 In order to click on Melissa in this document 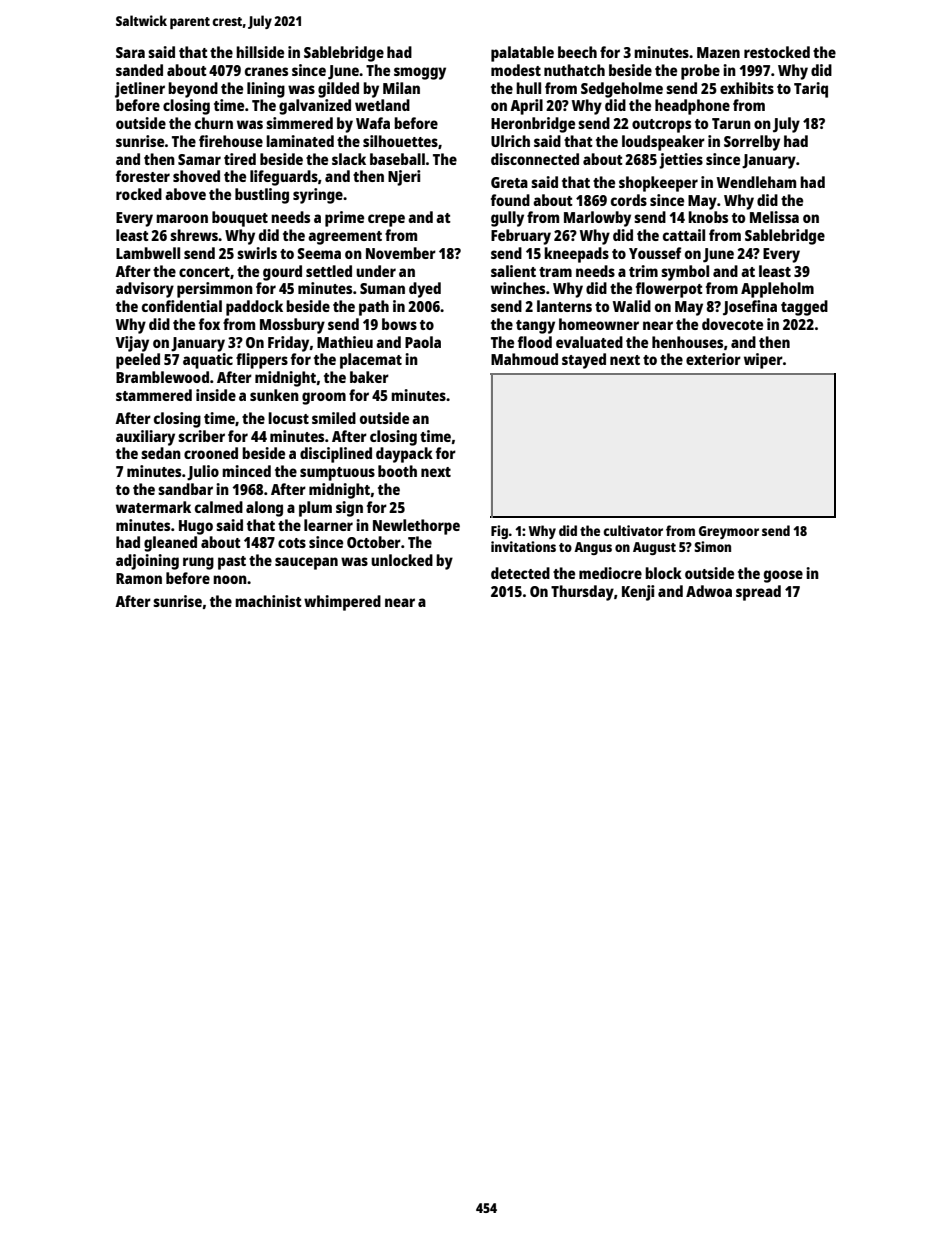, I will do `click(774, 217)`.
